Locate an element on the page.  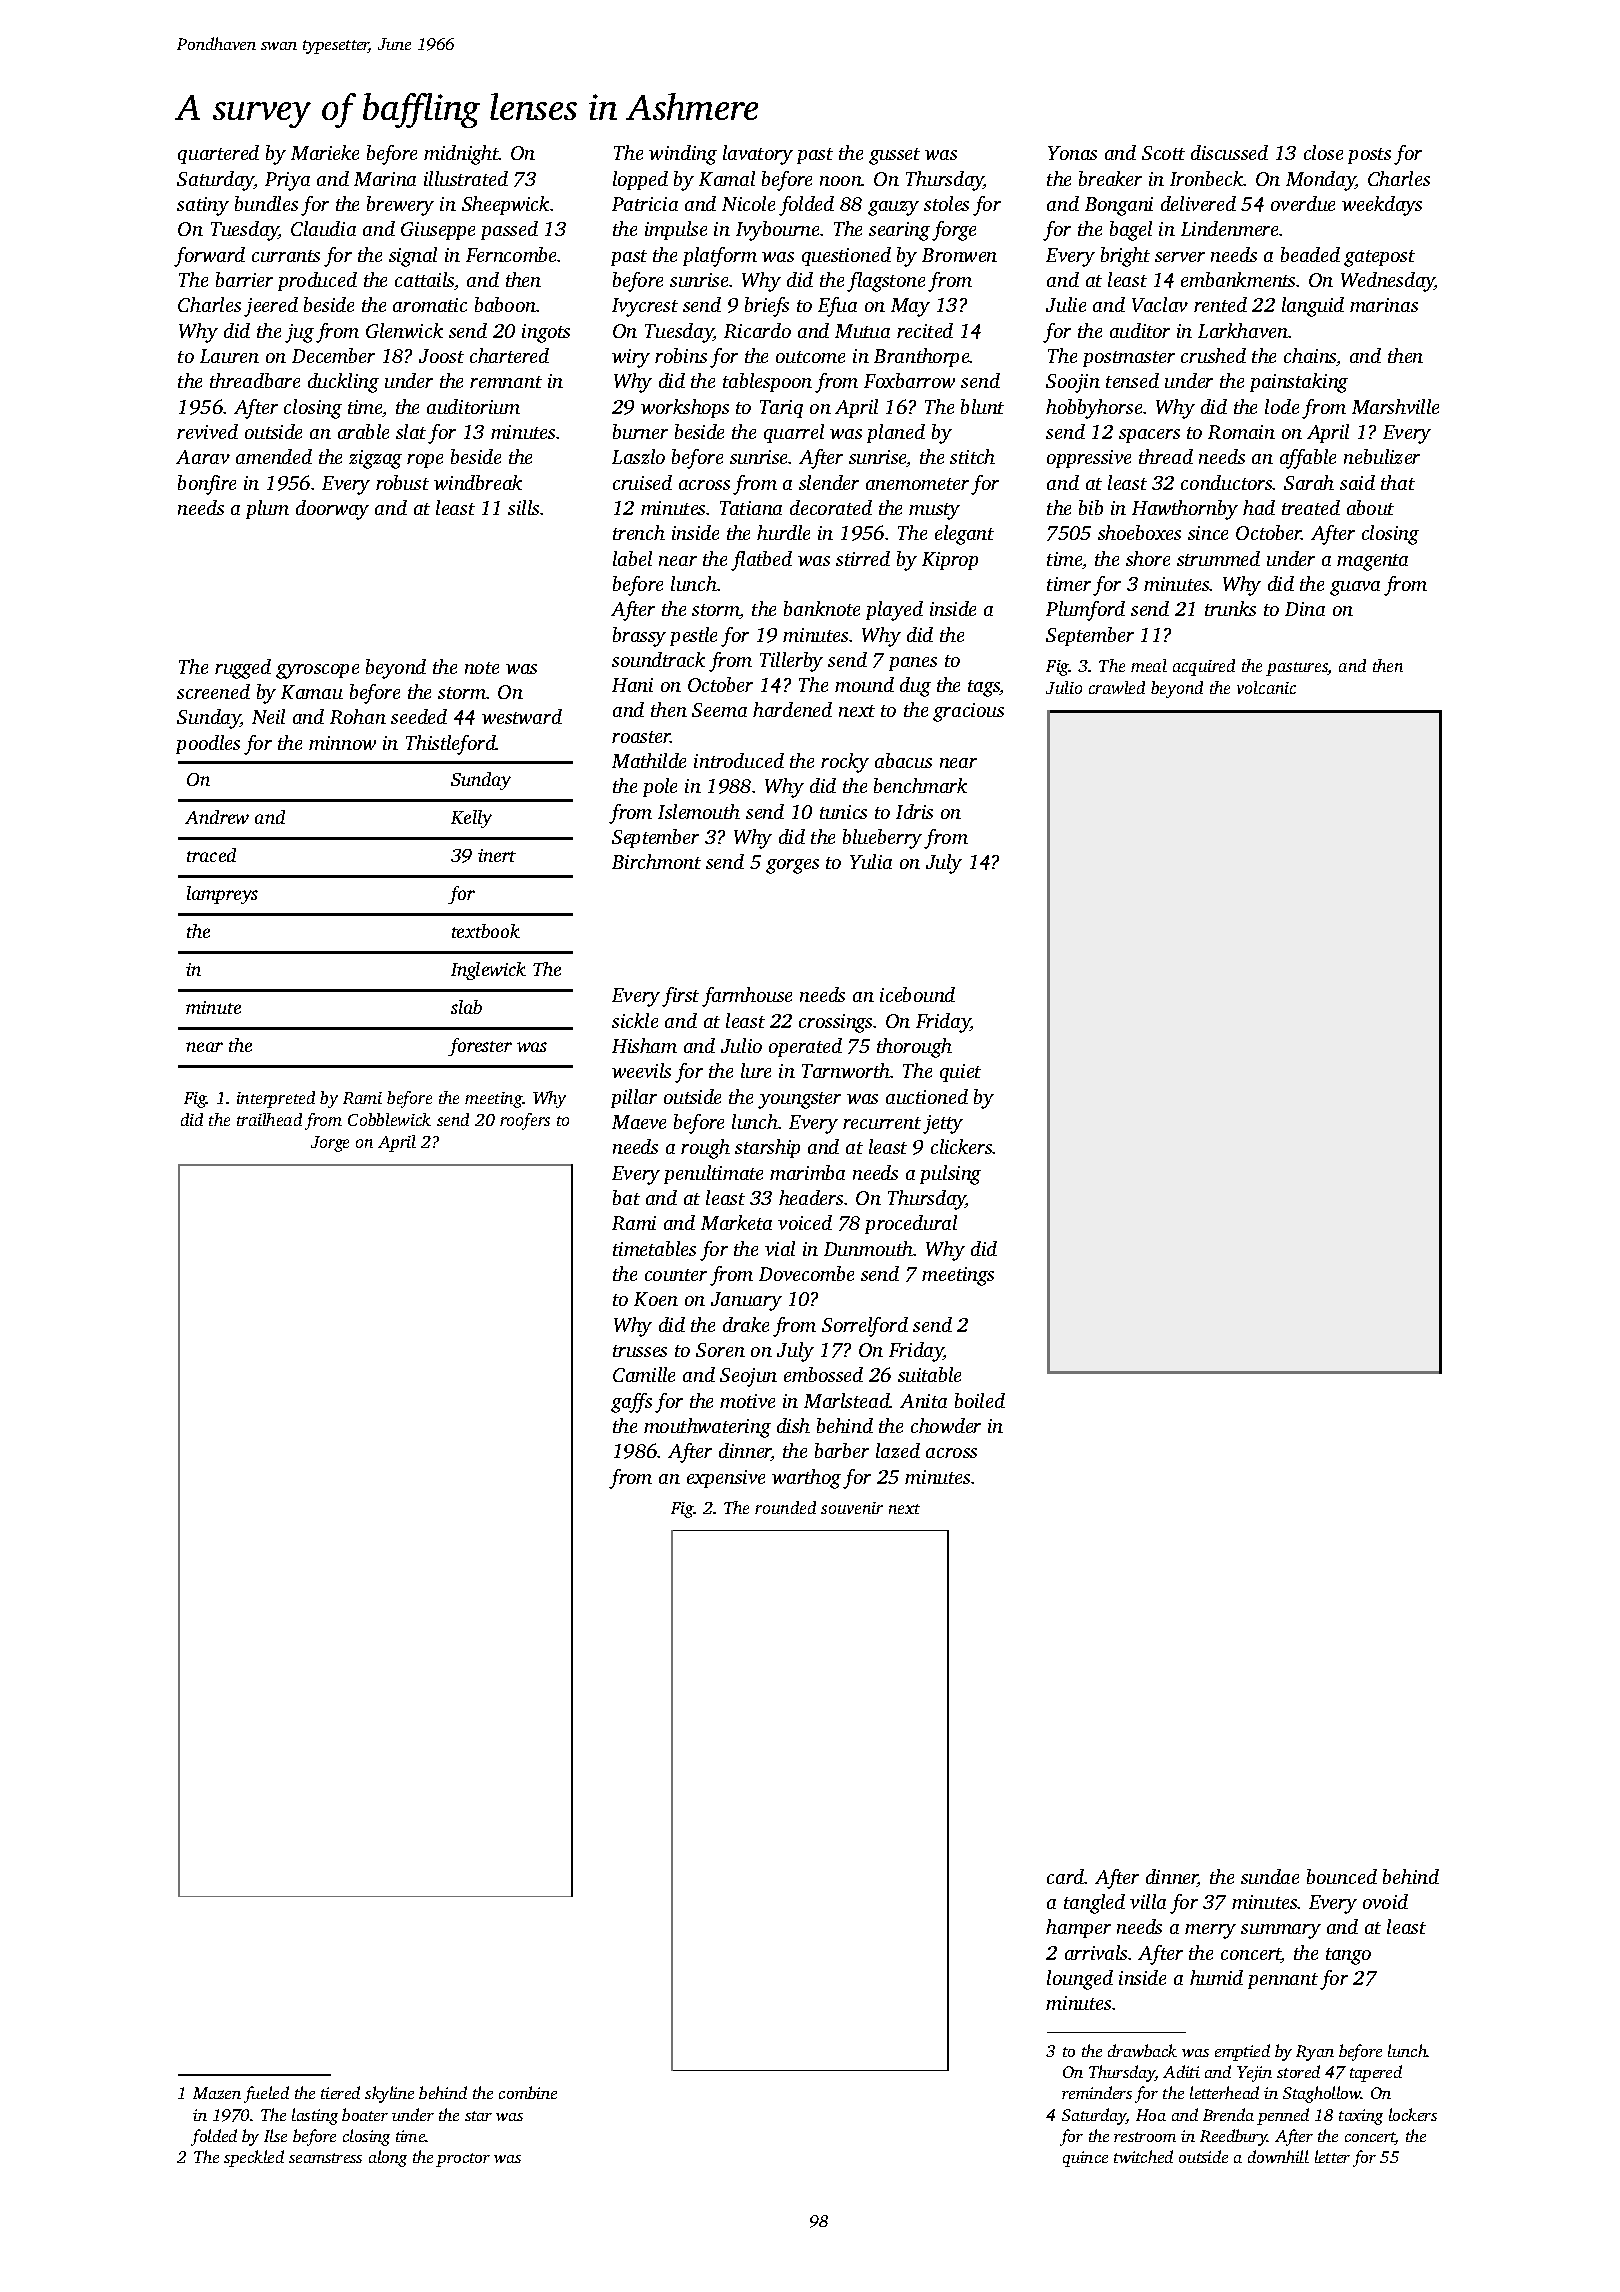
proctor is located at coordinates (463, 2160).
